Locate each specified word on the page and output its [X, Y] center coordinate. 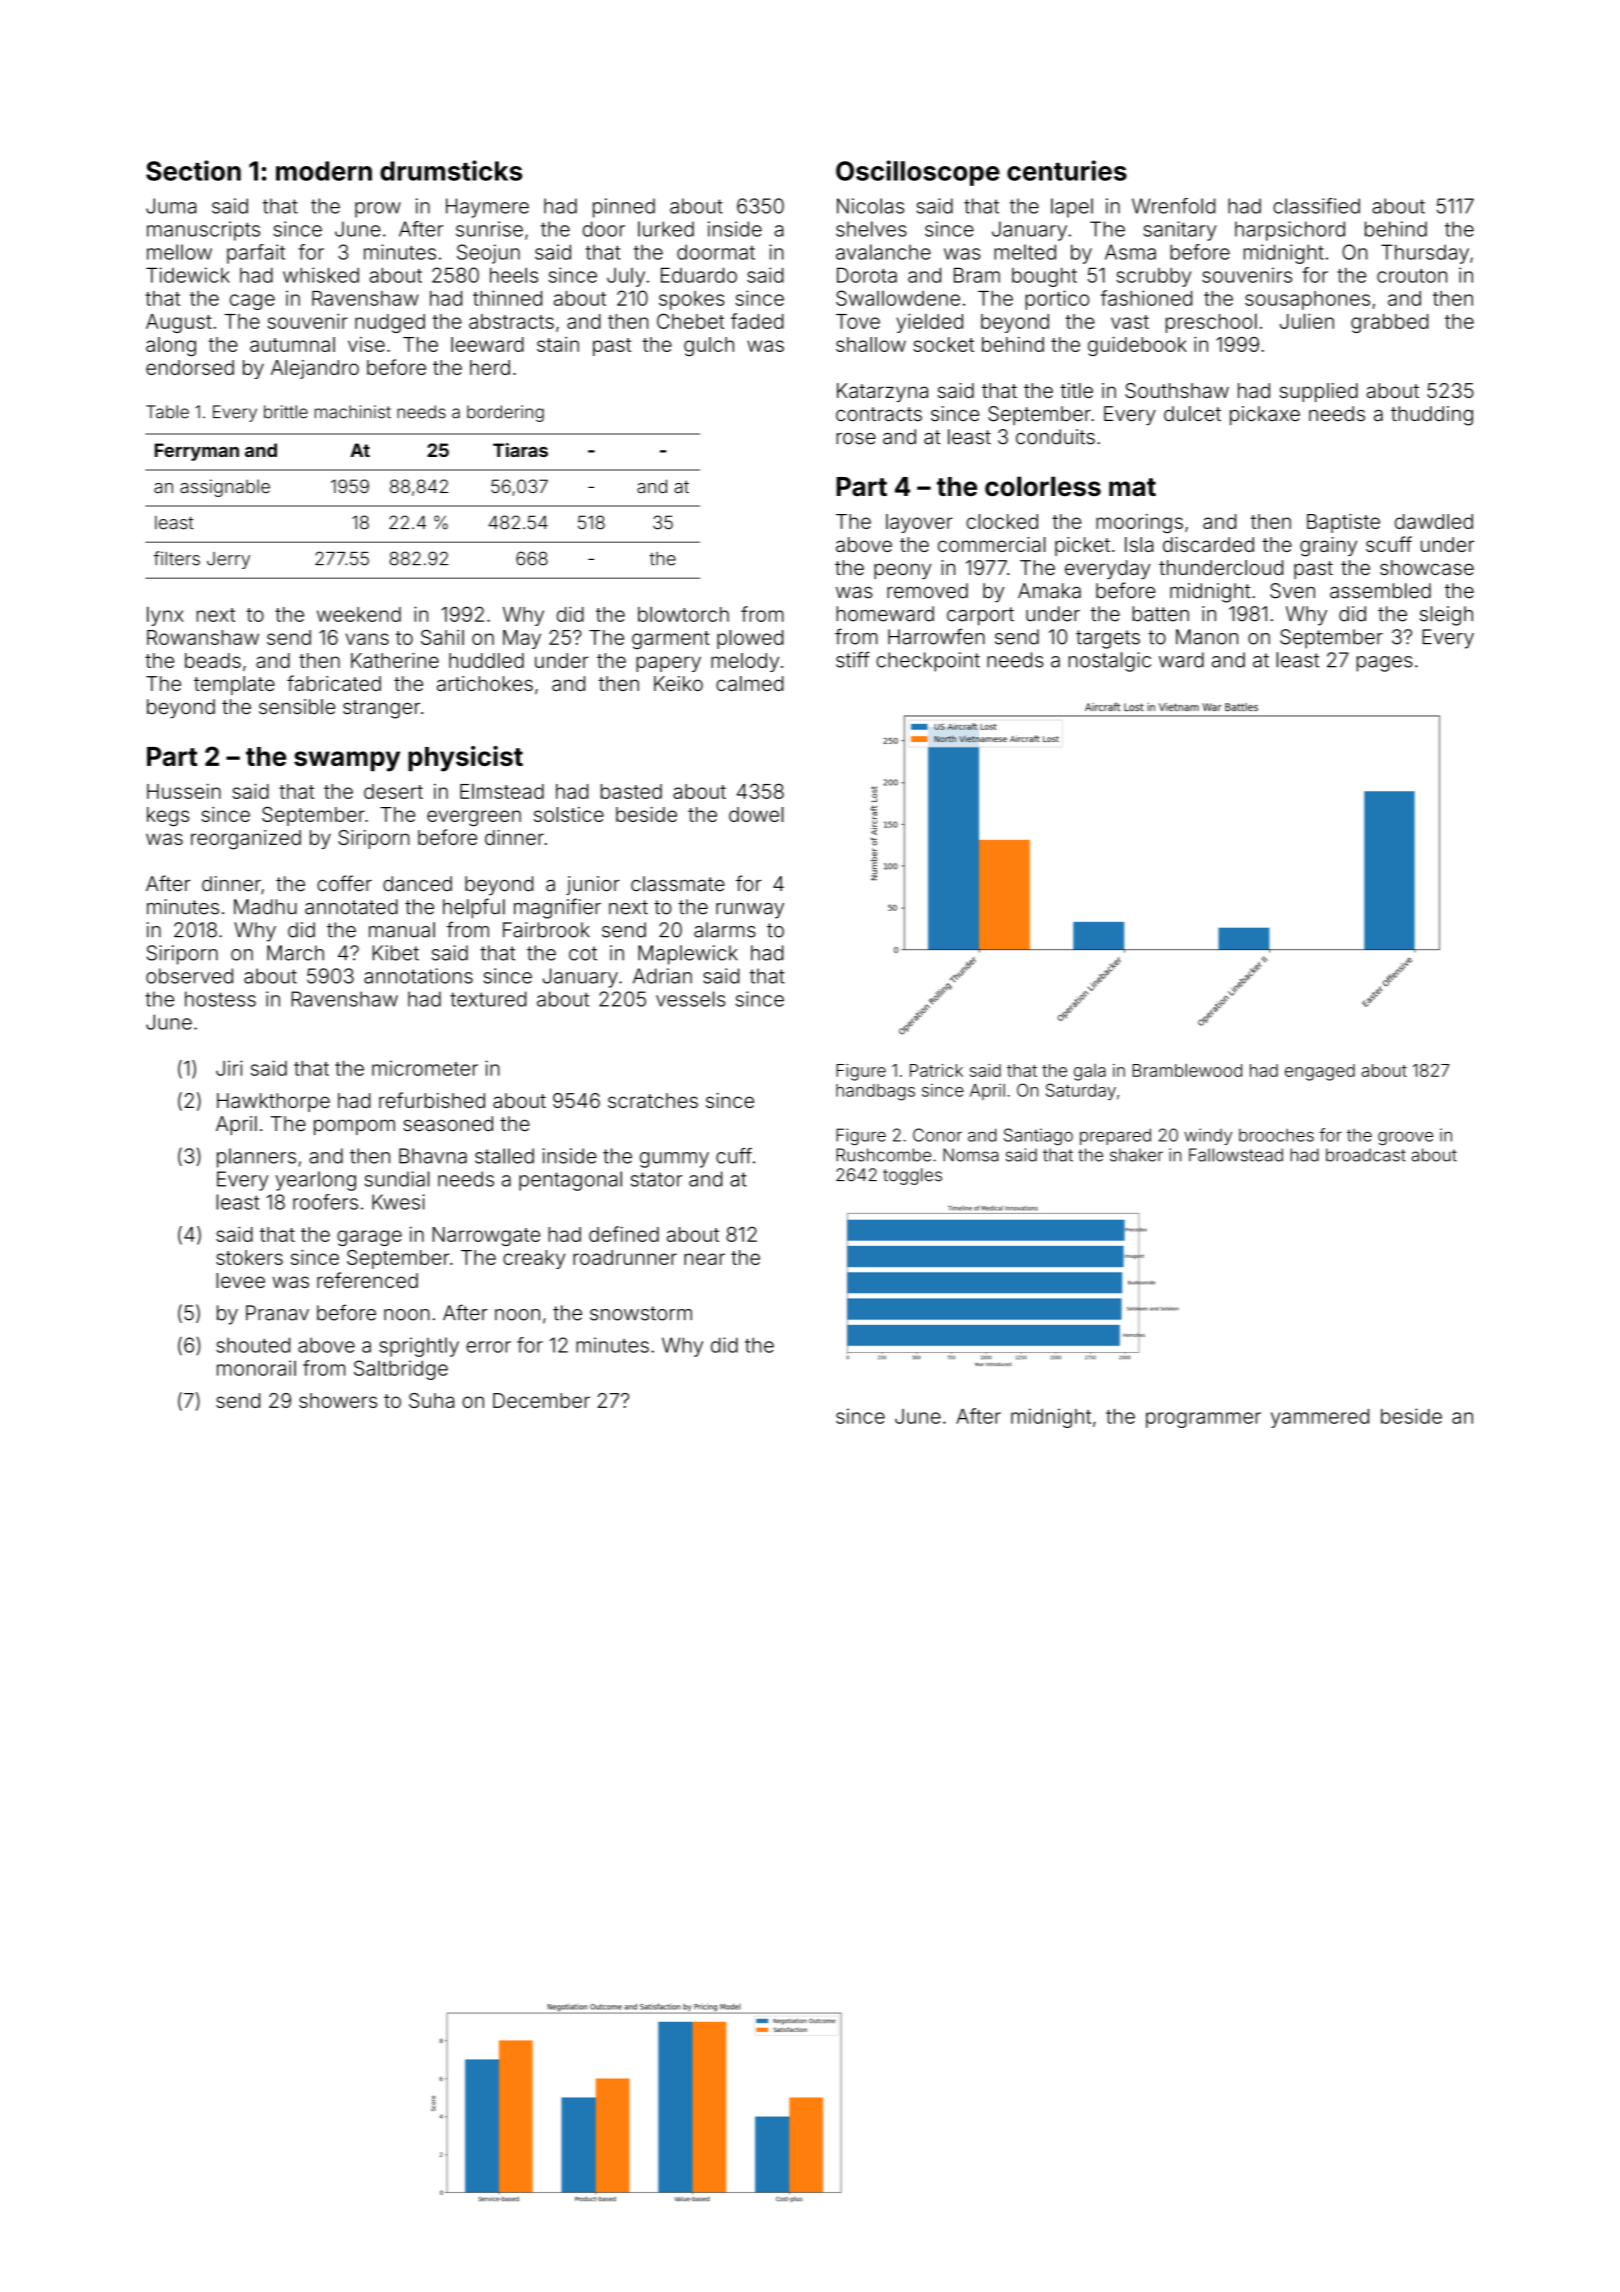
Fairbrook [546, 930]
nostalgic [1110, 662]
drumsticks [451, 170]
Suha [431, 1400]
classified [1316, 206]
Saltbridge [401, 1370]
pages [1385, 664]
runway [750, 911]
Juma [171, 206]
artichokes [485, 683]
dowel [756, 814]
